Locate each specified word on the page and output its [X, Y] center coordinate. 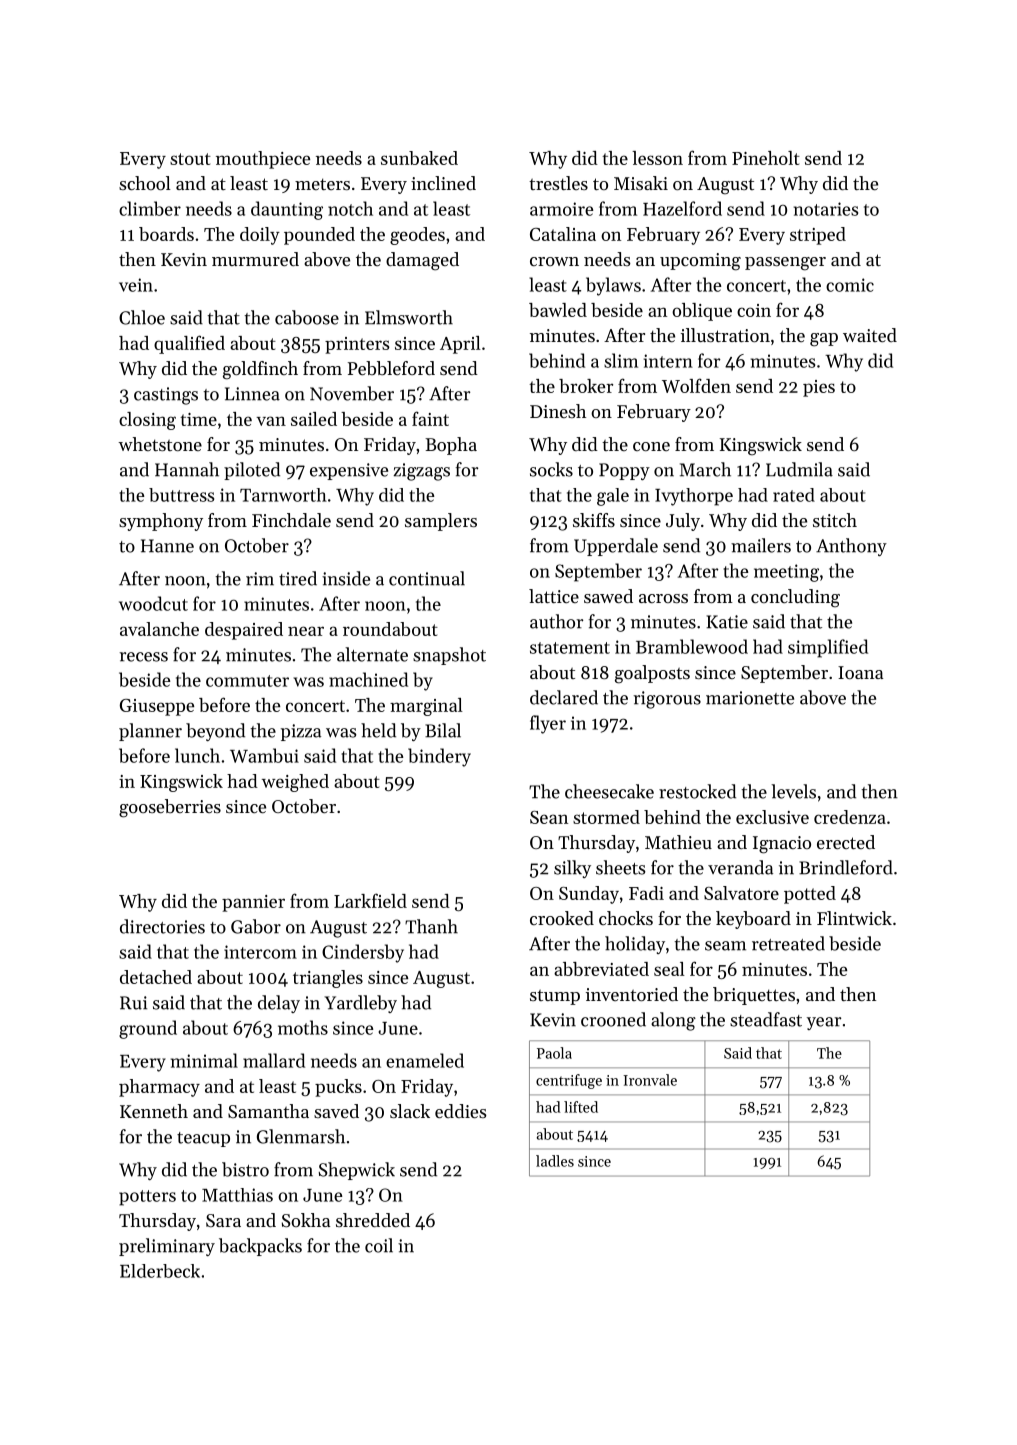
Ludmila [799, 469]
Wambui [264, 755]
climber [150, 208]
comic [850, 285]
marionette [750, 698]
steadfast [766, 1019]
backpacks [260, 1247]
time [198, 419]
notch [350, 208]
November [352, 393]
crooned [613, 1019]
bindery [439, 757]
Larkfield [370, 900]
